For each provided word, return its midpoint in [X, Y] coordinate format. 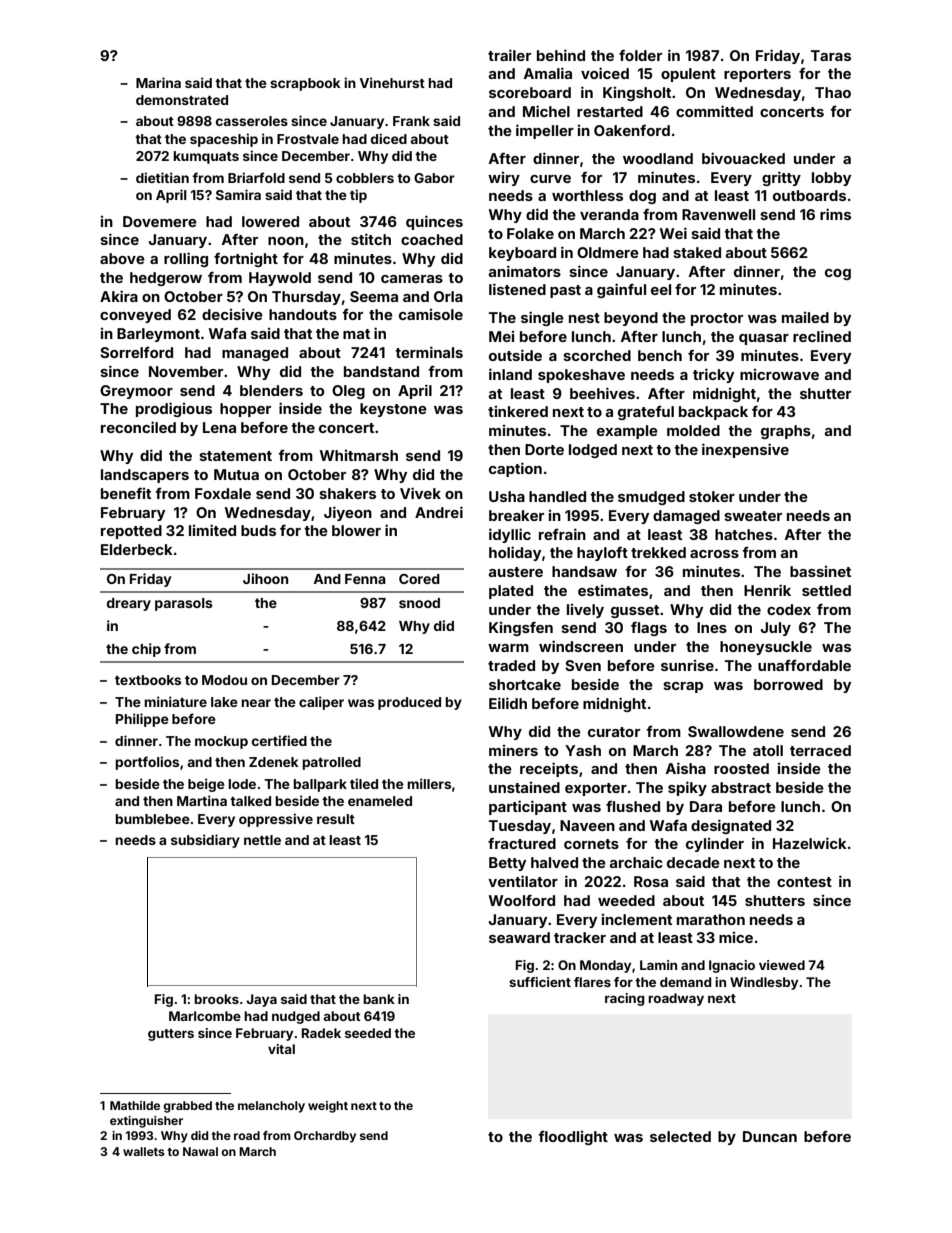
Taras [831, 55]
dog [642, 197]
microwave [779, 374]
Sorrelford [136, 352]
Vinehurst [392, 82]
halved [554, 862]
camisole [431, 314]
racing [625, 999]
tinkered [518, 411]
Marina [158, 82]
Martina [202, 800]
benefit [126, 493]
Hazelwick [810, 843]
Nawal [200, 1151]
